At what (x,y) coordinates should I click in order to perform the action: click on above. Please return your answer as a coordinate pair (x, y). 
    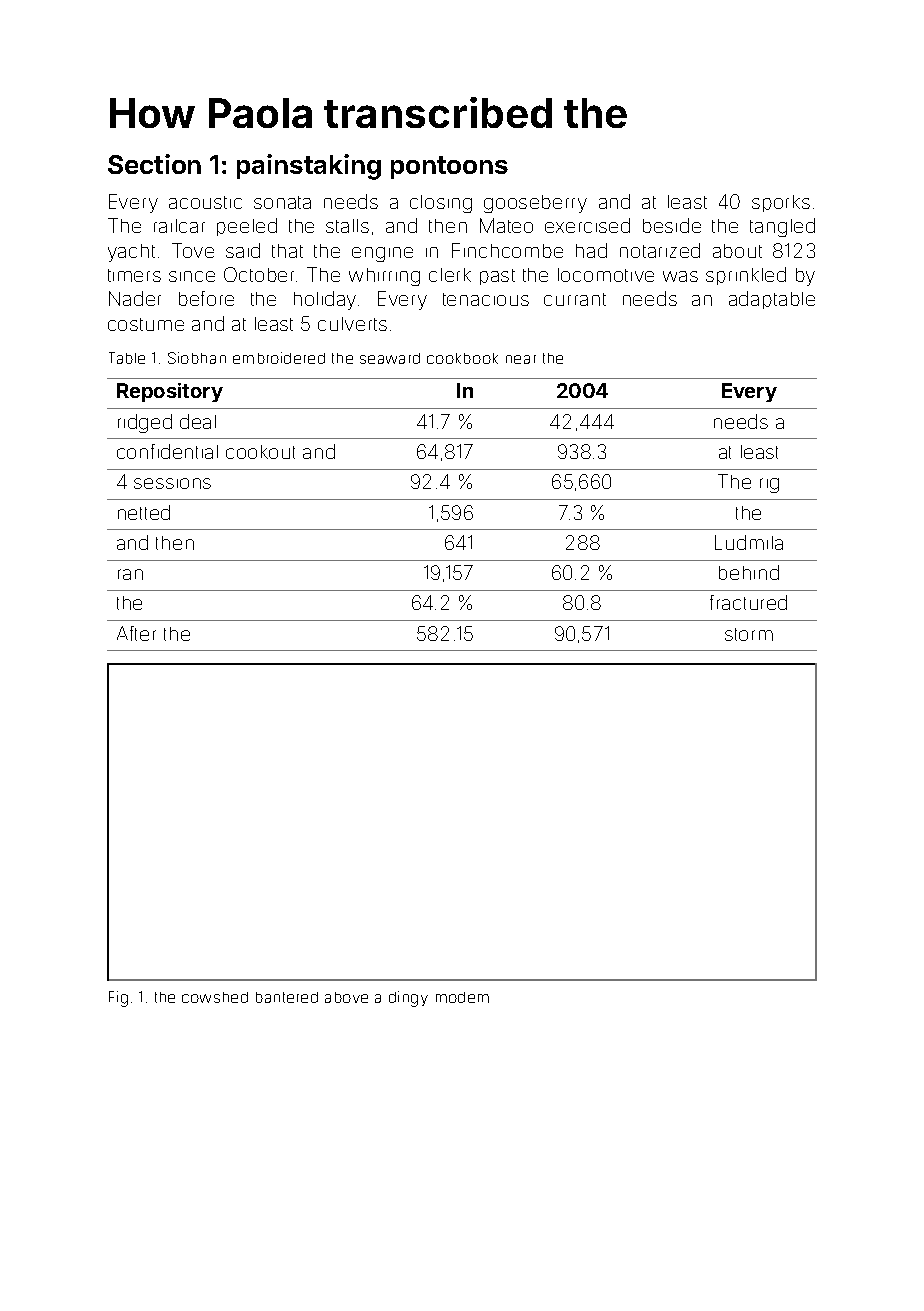
    Looking at the image, I should click on (346, 997).
